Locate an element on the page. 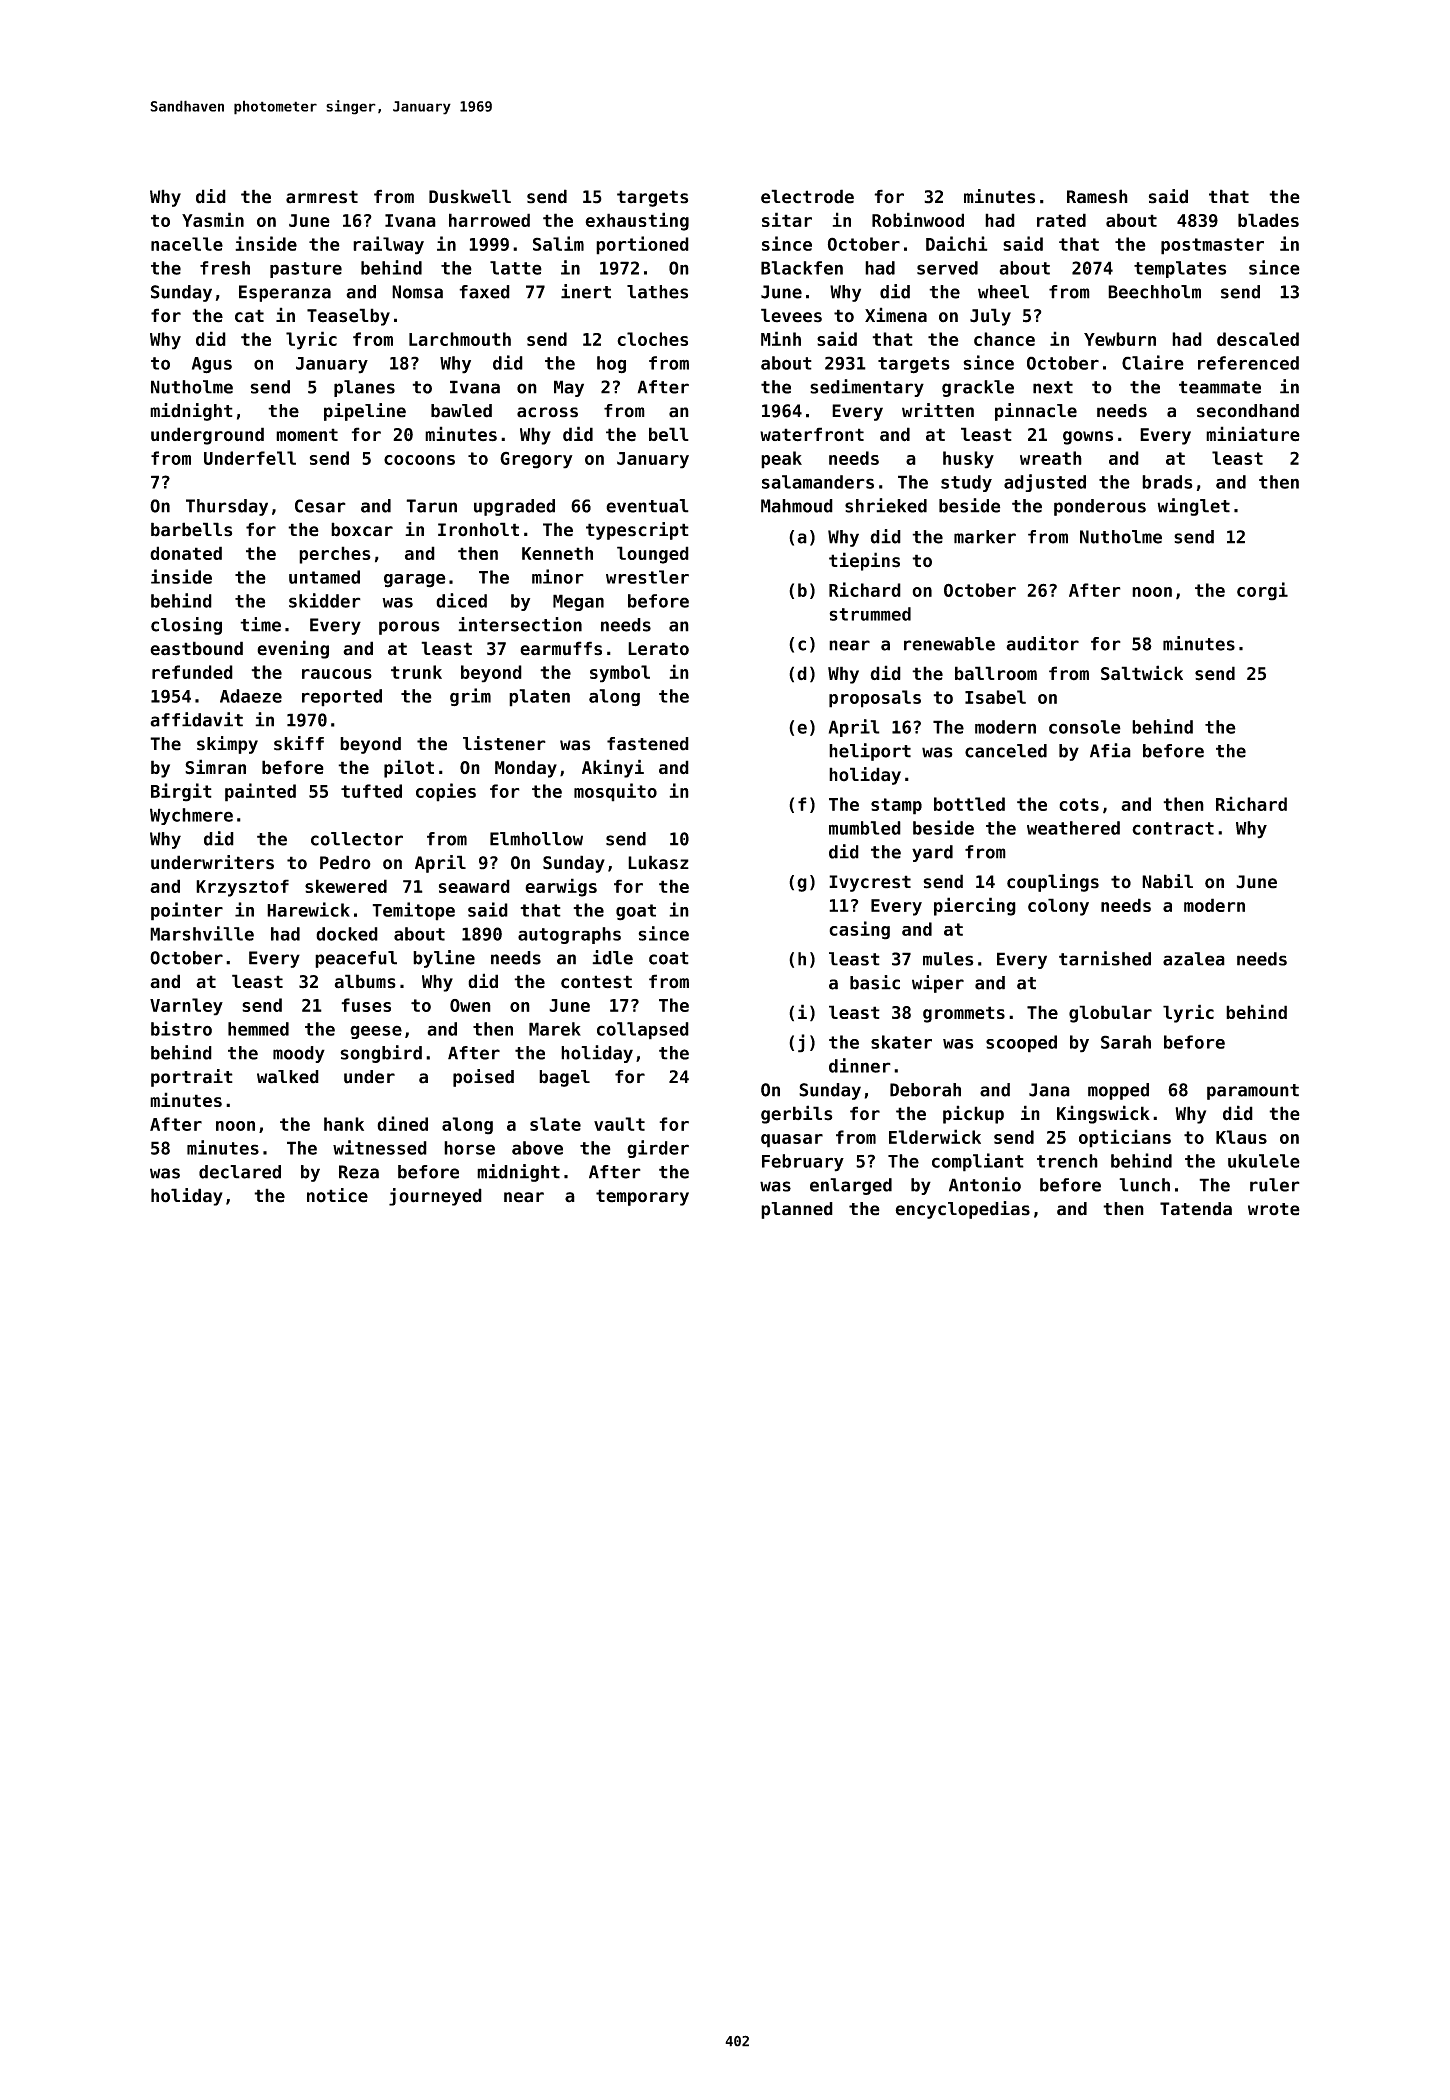  azalea is located at coordinates (1194, 959).
